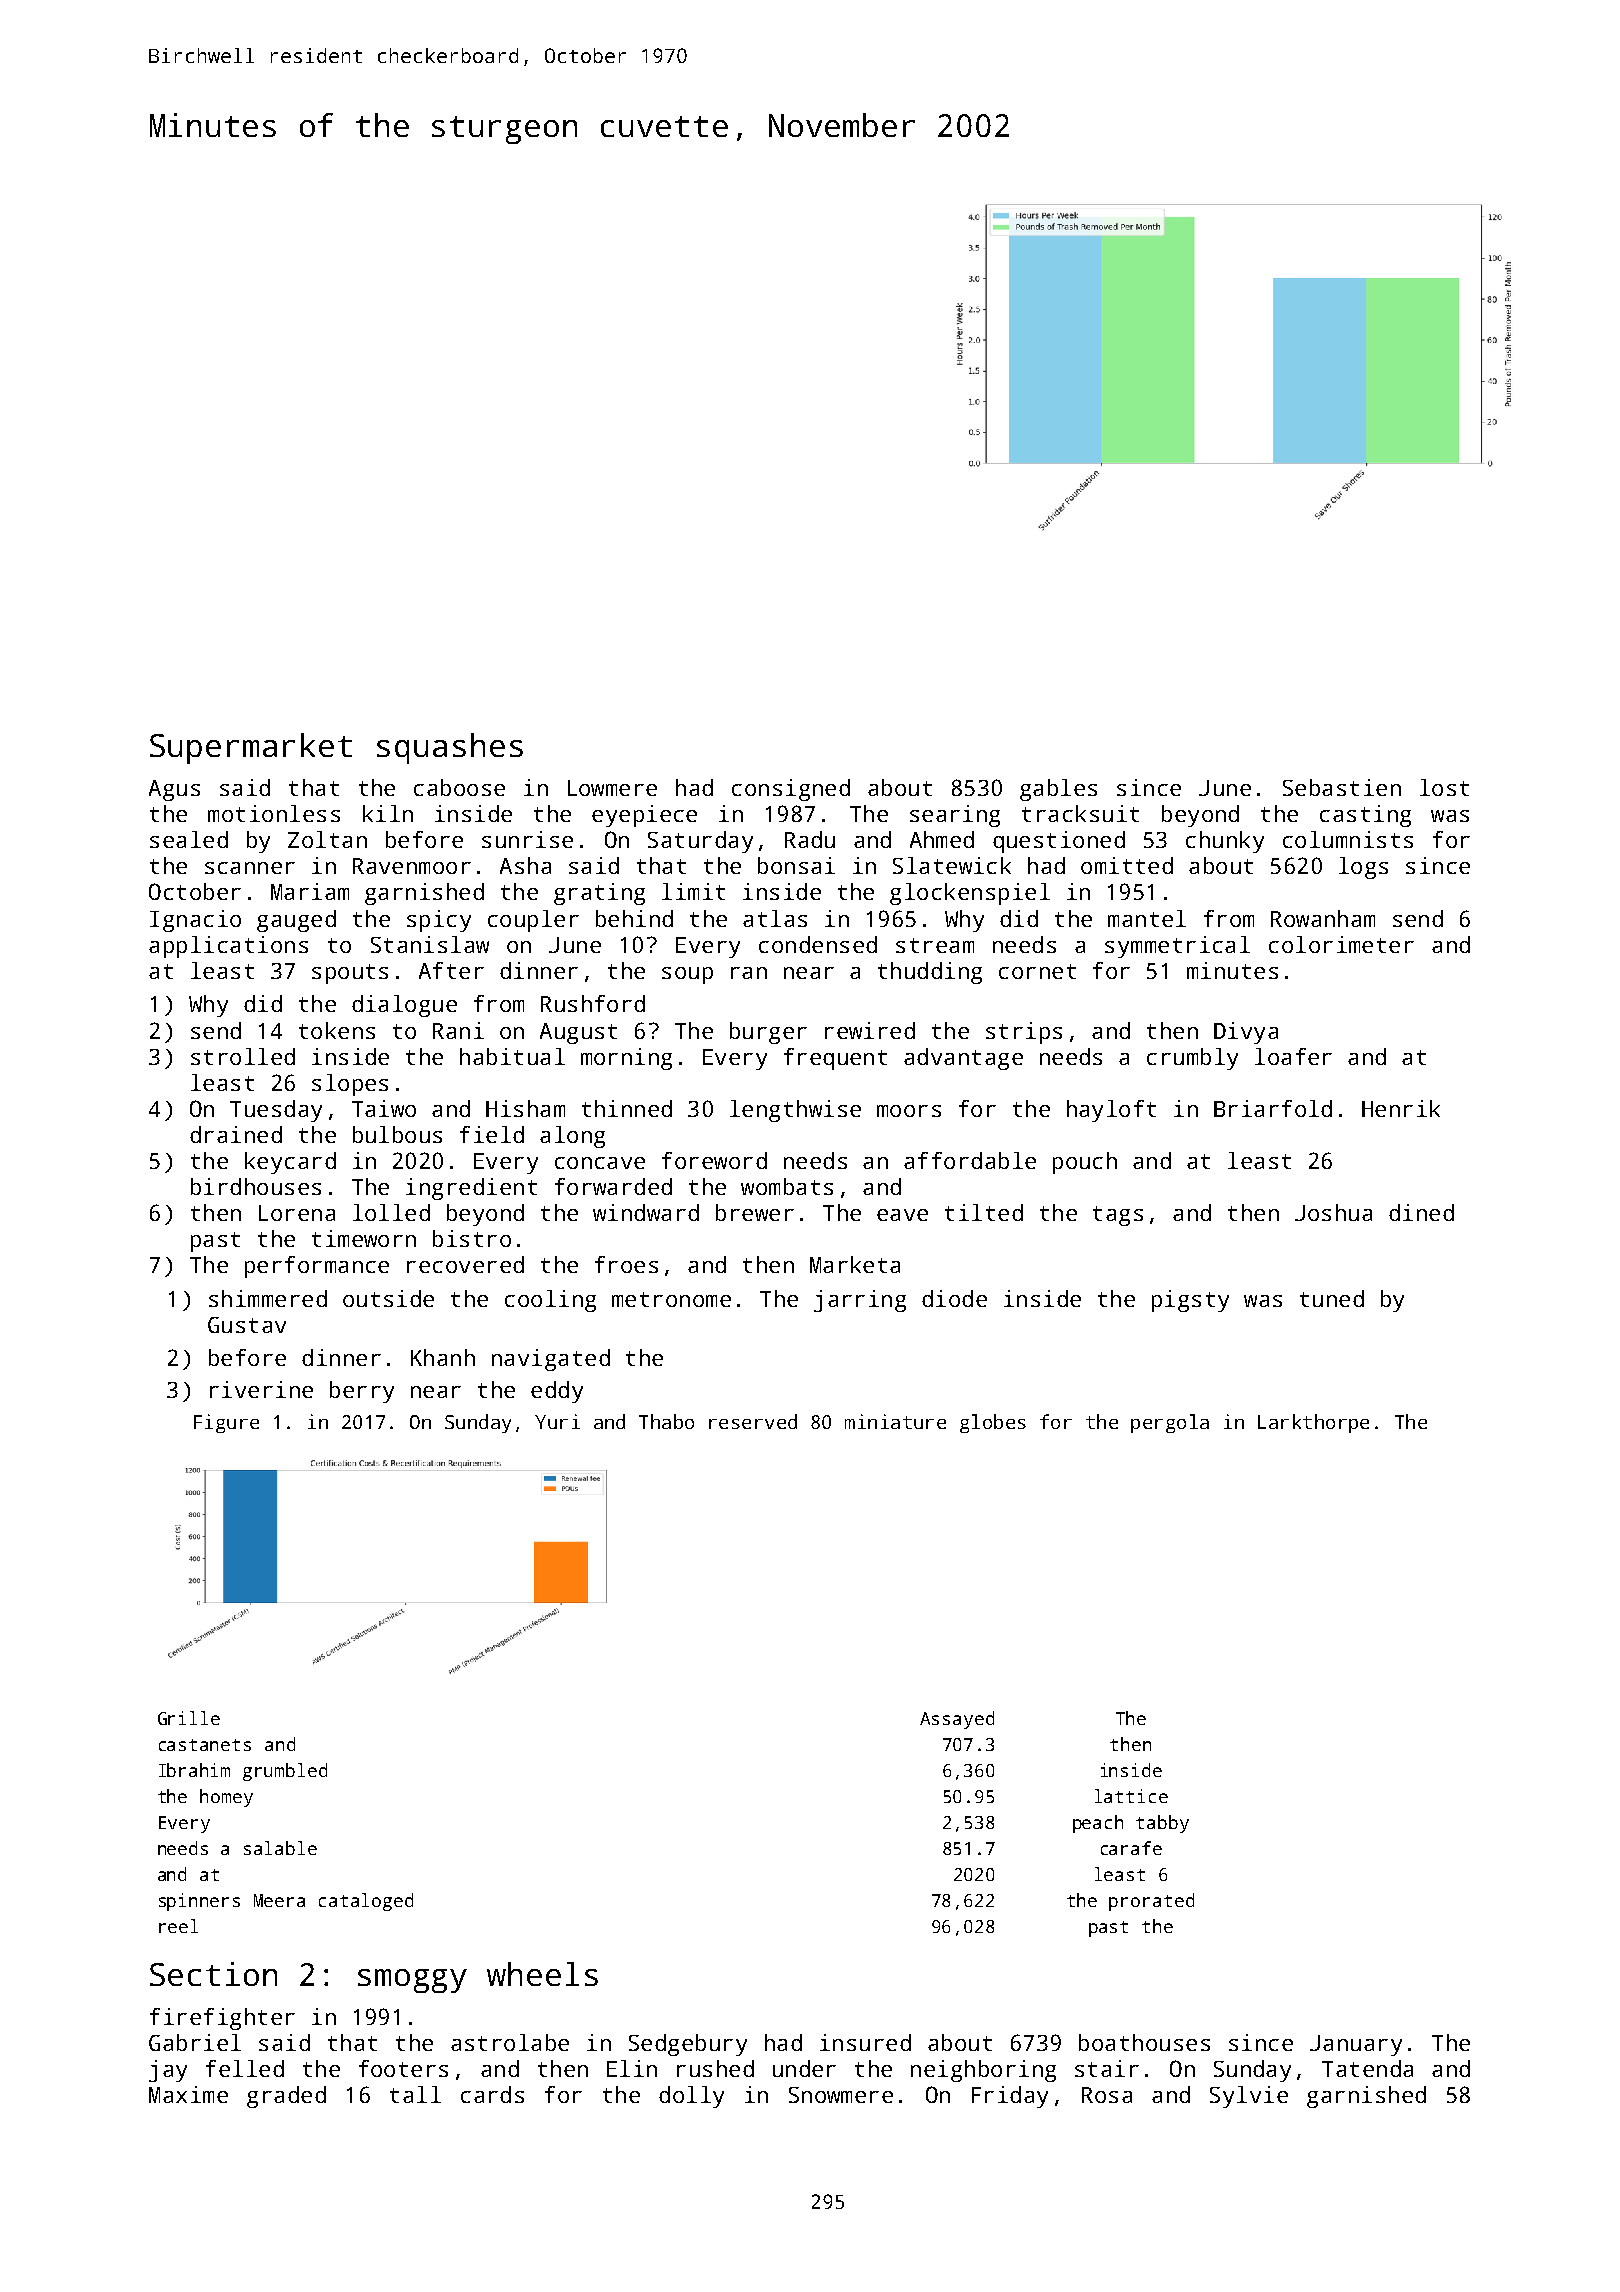 The height and width of the image is (2292, 1620). What do you see at coordinates (236, 1134) in the image?
I see `drained` at bounding box center [236, 1134].
